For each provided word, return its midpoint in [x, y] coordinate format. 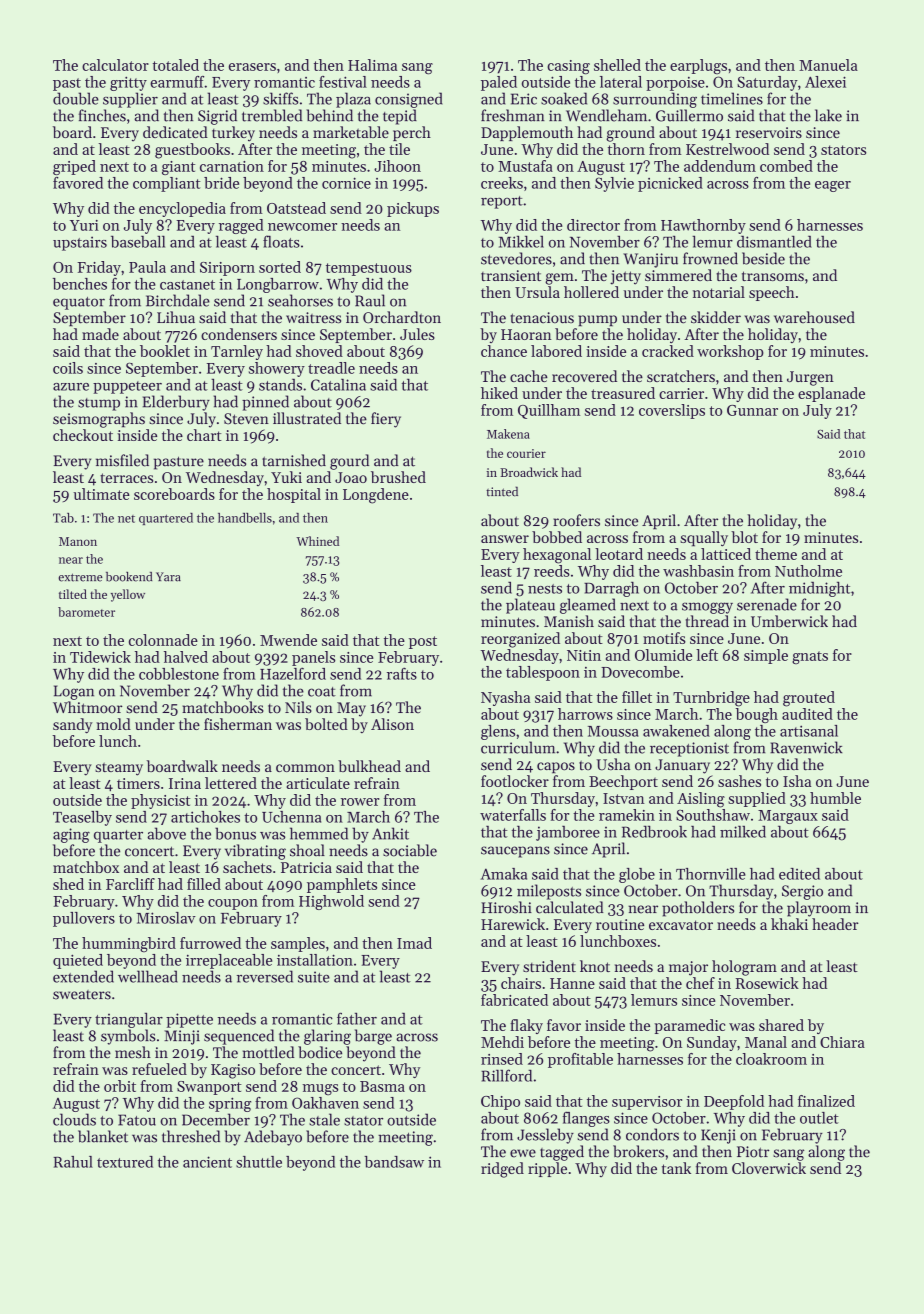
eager [833, 186]
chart [204, 435]
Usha [613, 764]
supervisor [647, 1103]
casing [568, 67]
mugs [320, 1089]
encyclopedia [182, 209]
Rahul [73, 1162]
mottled [269, 1052]
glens [498, 732]
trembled [272, 115]
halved [186, 657]
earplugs [698, 66]
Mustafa [525, 166]
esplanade [831, 394]
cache [529, 376]
